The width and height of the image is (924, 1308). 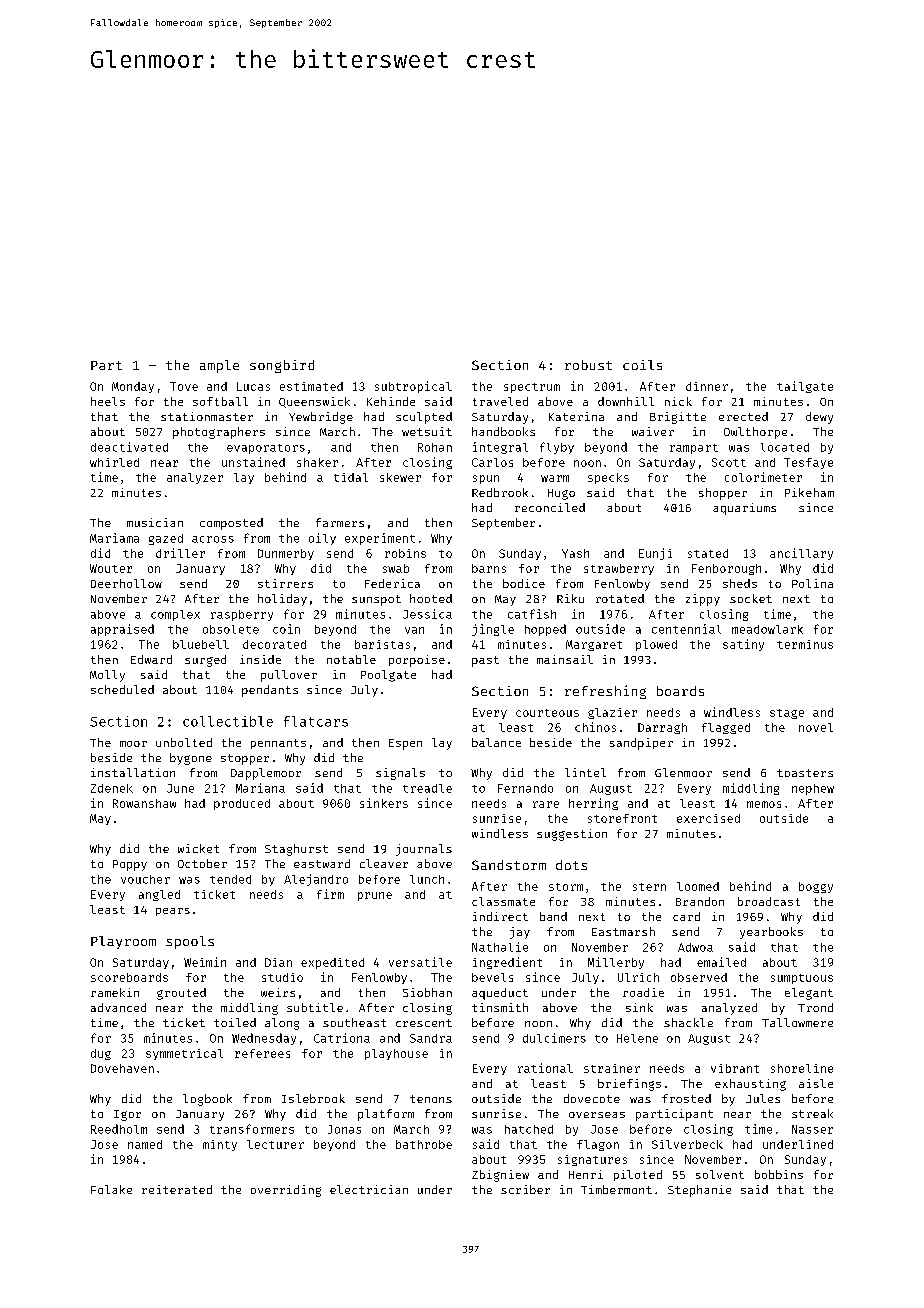 I want to click on stage, so click(x=787, y=714).
